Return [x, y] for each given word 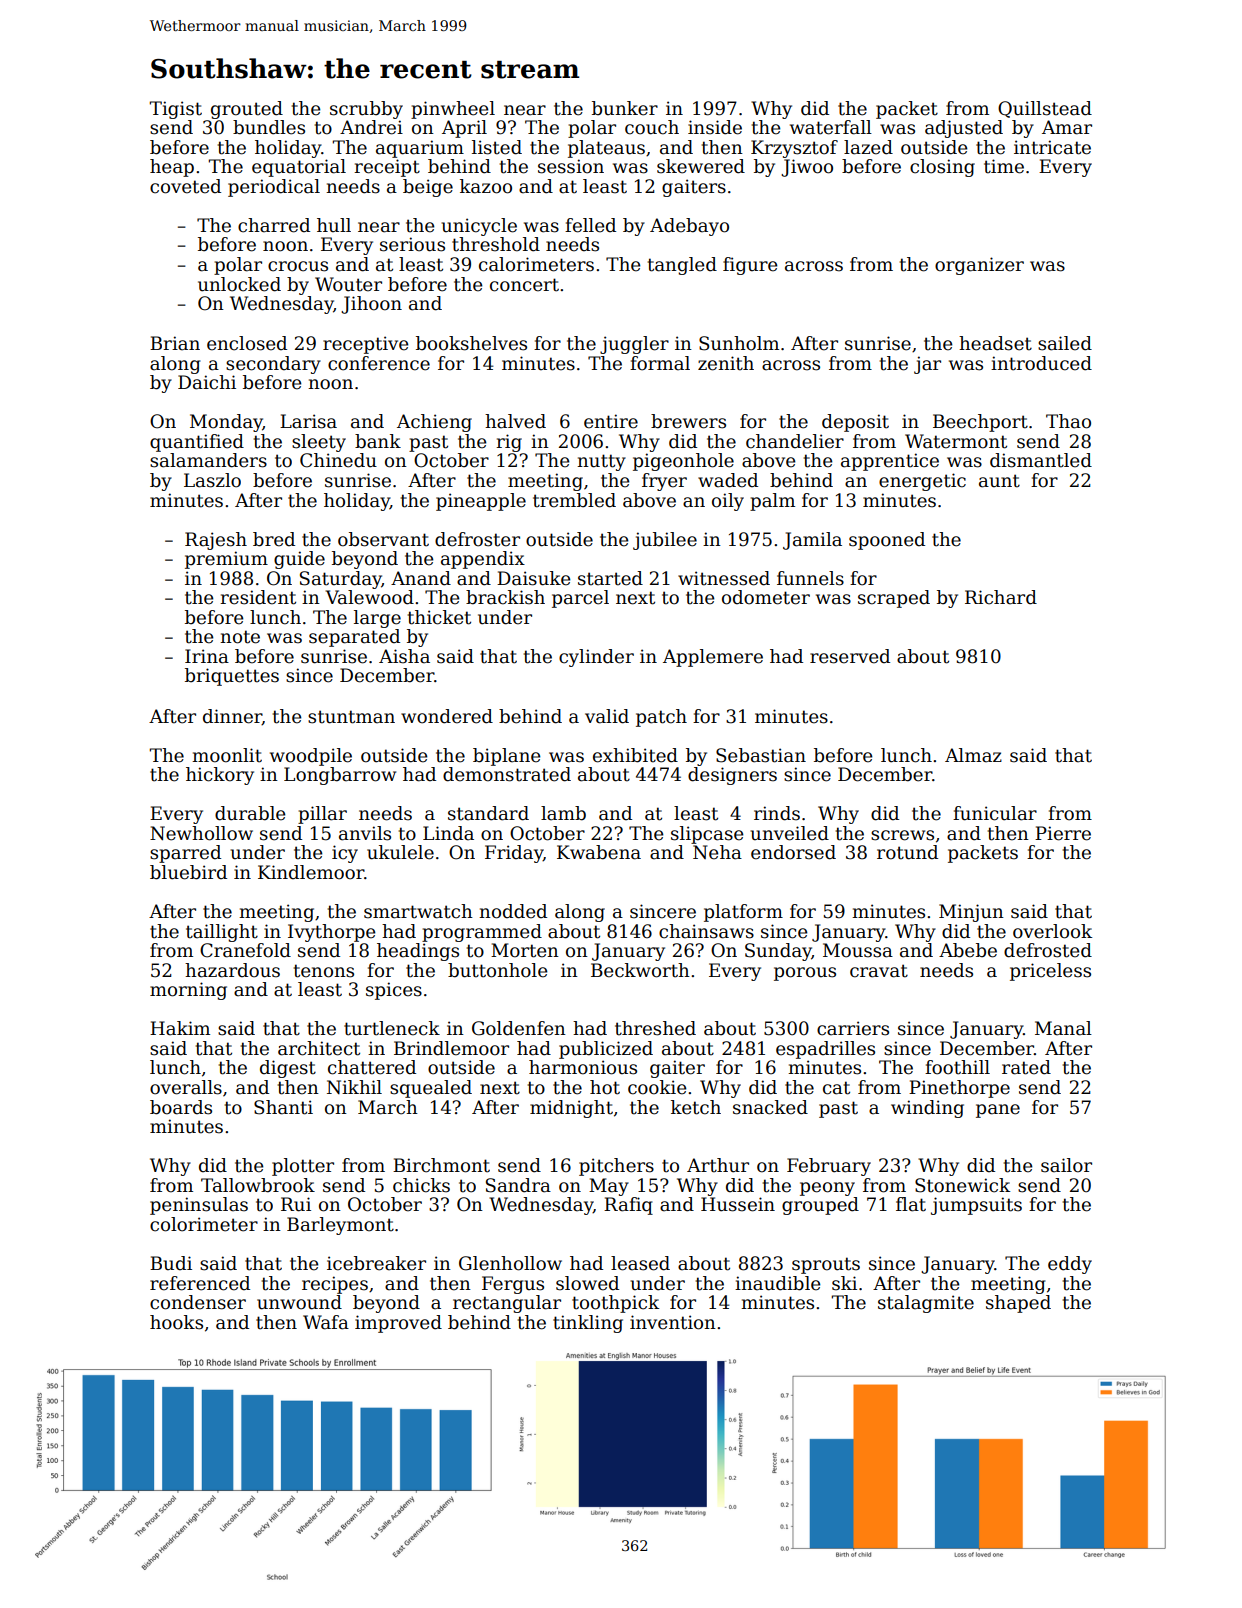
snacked [770, 1107]
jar [927, 365]
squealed [431, 1089]
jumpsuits [976, 1206]
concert [524, 285]
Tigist [175, 110]
